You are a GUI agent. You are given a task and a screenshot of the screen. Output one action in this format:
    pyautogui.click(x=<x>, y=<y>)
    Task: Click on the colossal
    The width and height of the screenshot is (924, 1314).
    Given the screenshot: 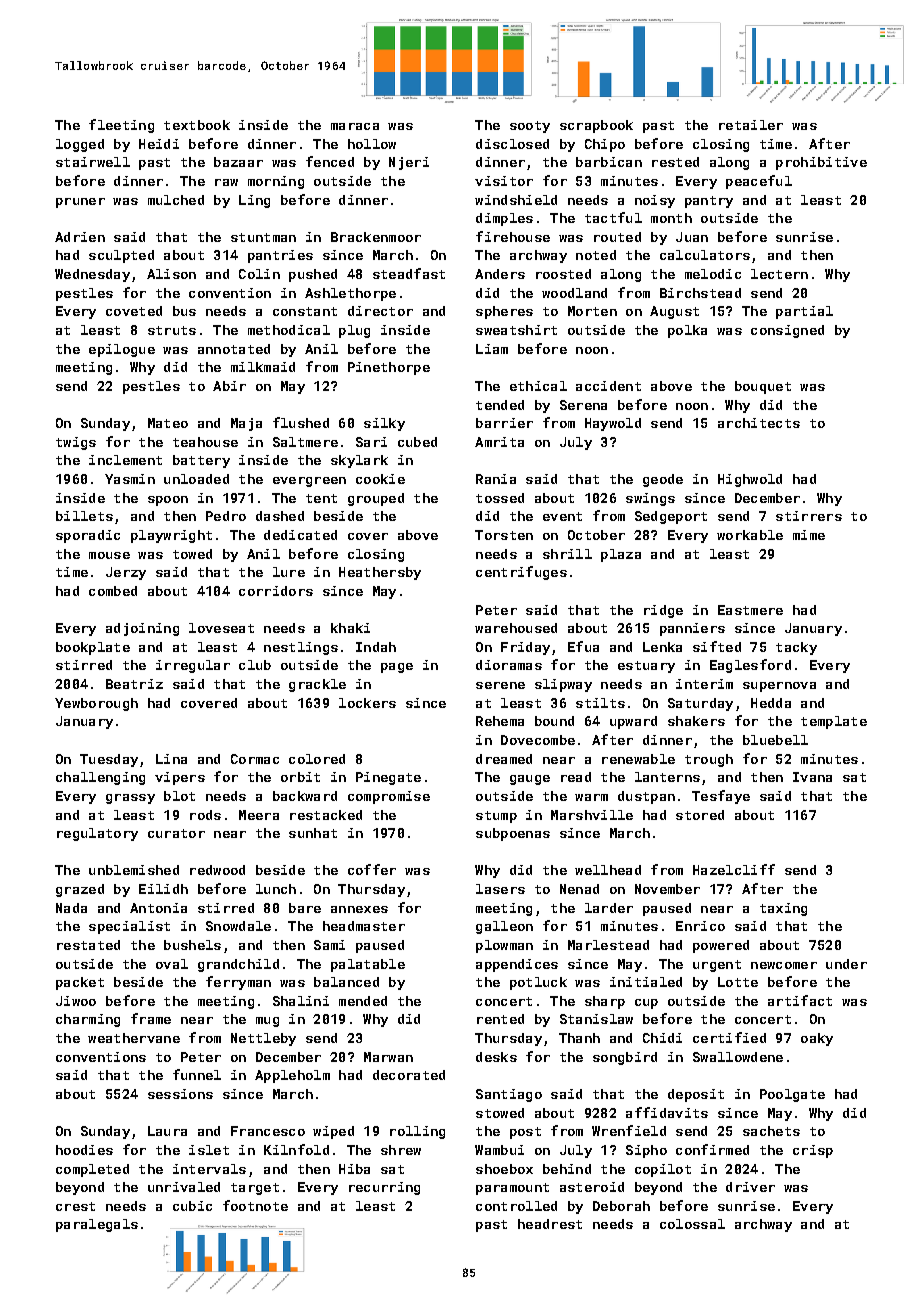 What is the action you would take?
    pyautogui.click(x=692, y=1224)
